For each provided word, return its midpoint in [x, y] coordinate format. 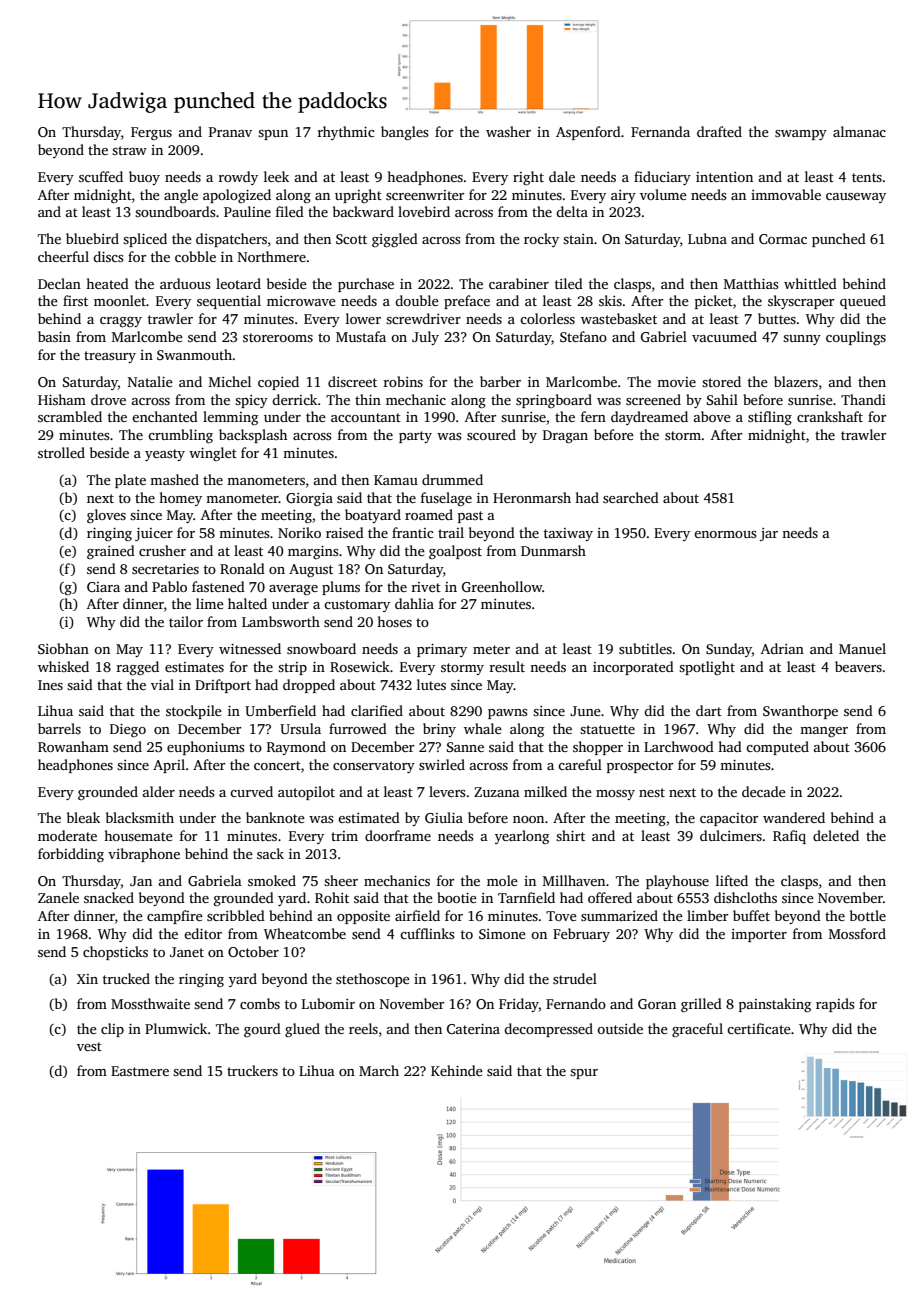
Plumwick [176, 1028]
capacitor [729, 819]
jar [769, 534]
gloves [106, 516]
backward [363, 211]
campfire [175, 917]
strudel [575, 978]
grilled [701, 1005]
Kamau [396, 480]
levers [447, 791]
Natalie [150, 381]
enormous [725, 534]
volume [663, 194]
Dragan [565, 437]
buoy [144, 178]
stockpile [194, 712]
